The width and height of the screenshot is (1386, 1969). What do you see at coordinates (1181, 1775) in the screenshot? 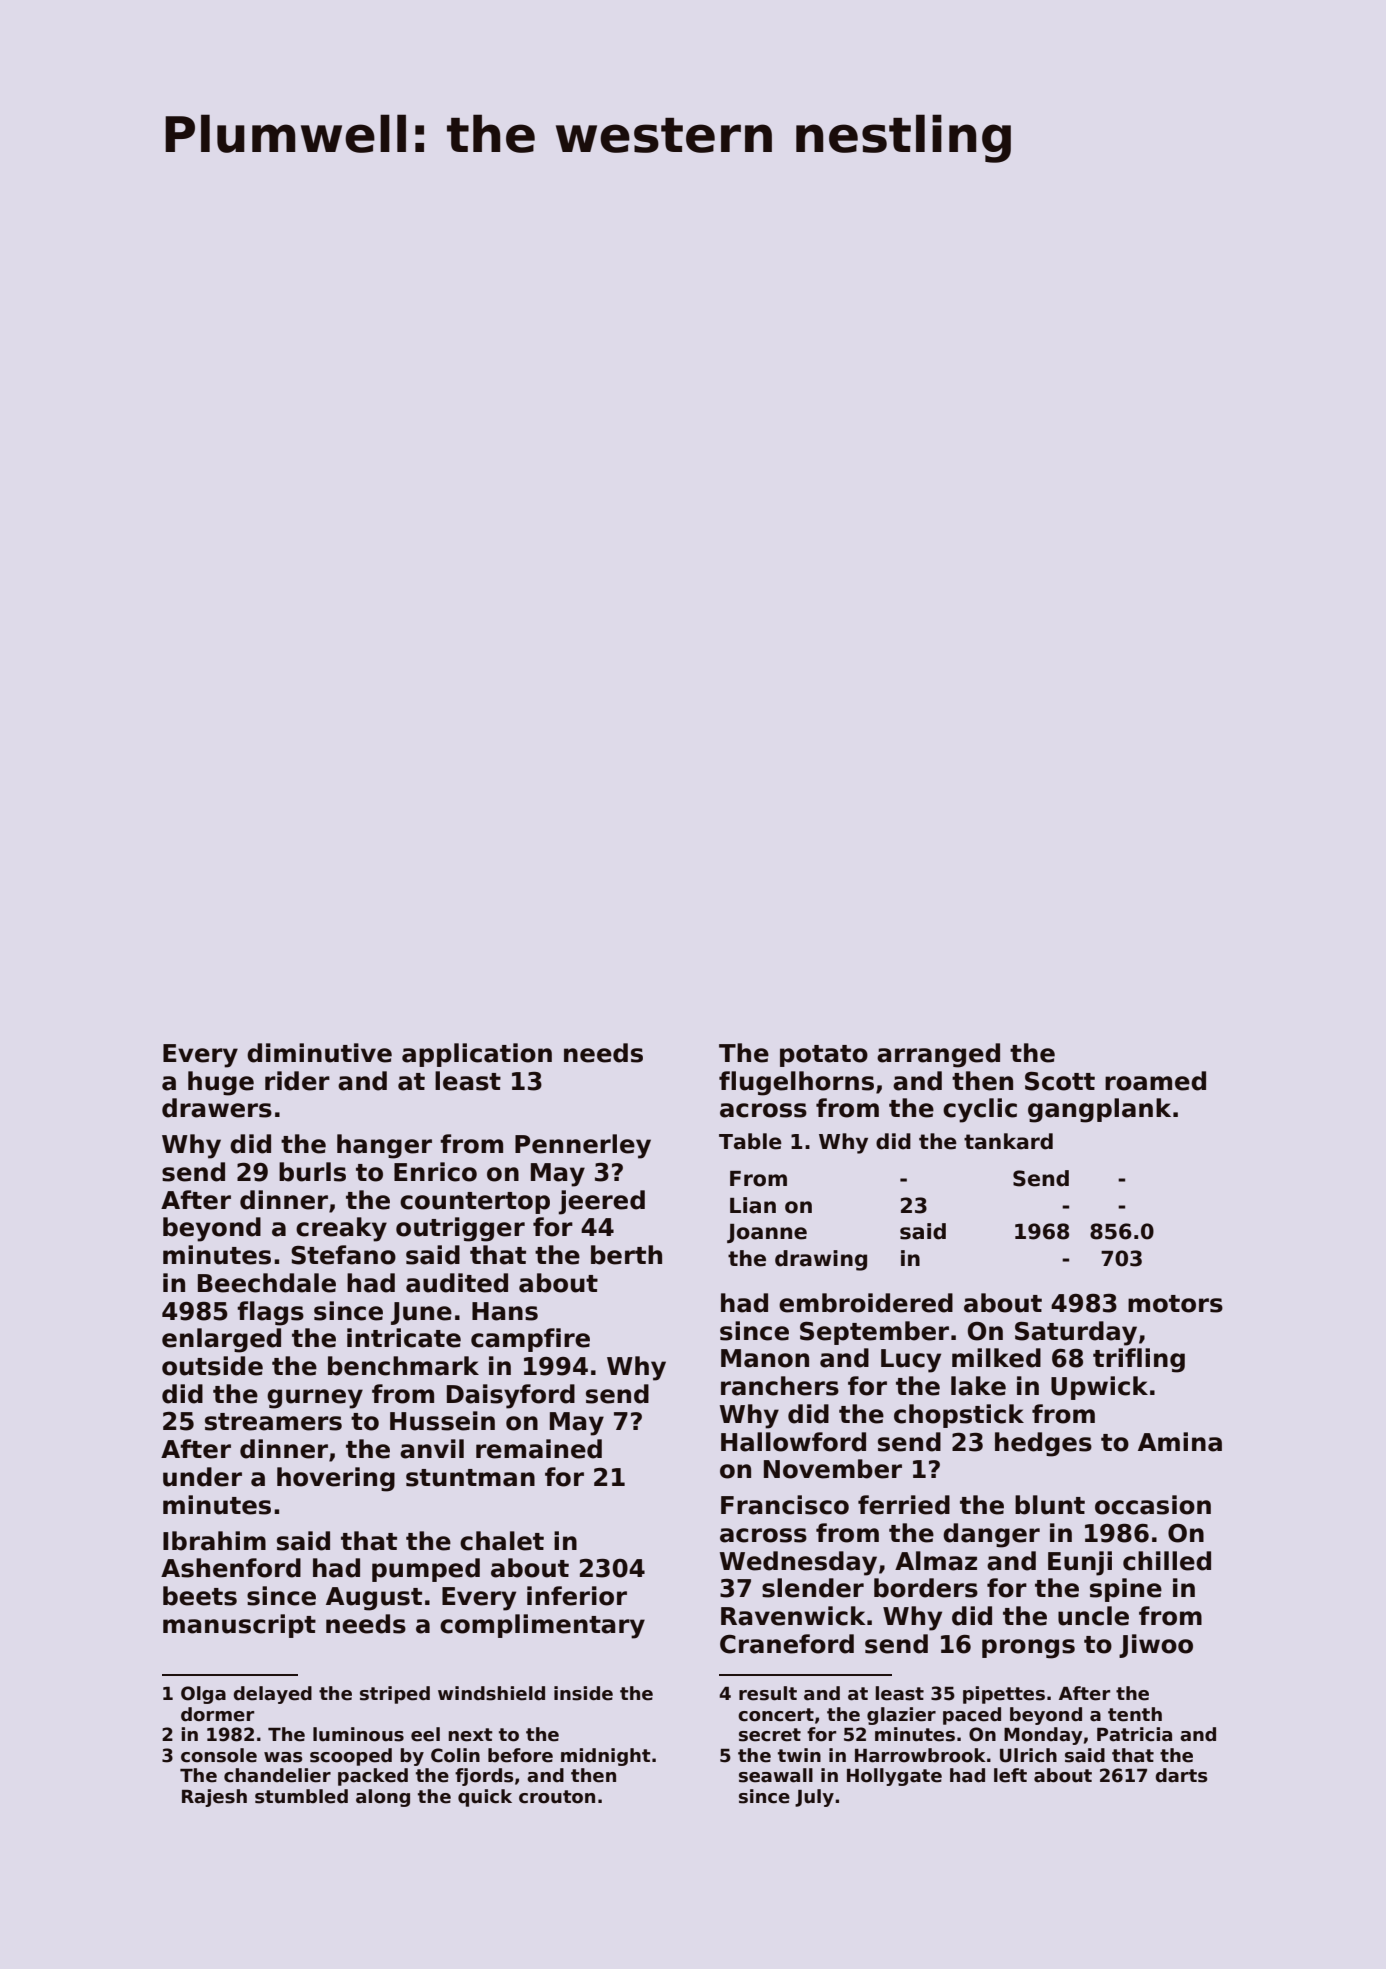
I see `darts` at bounding box center [1181, 1775].
